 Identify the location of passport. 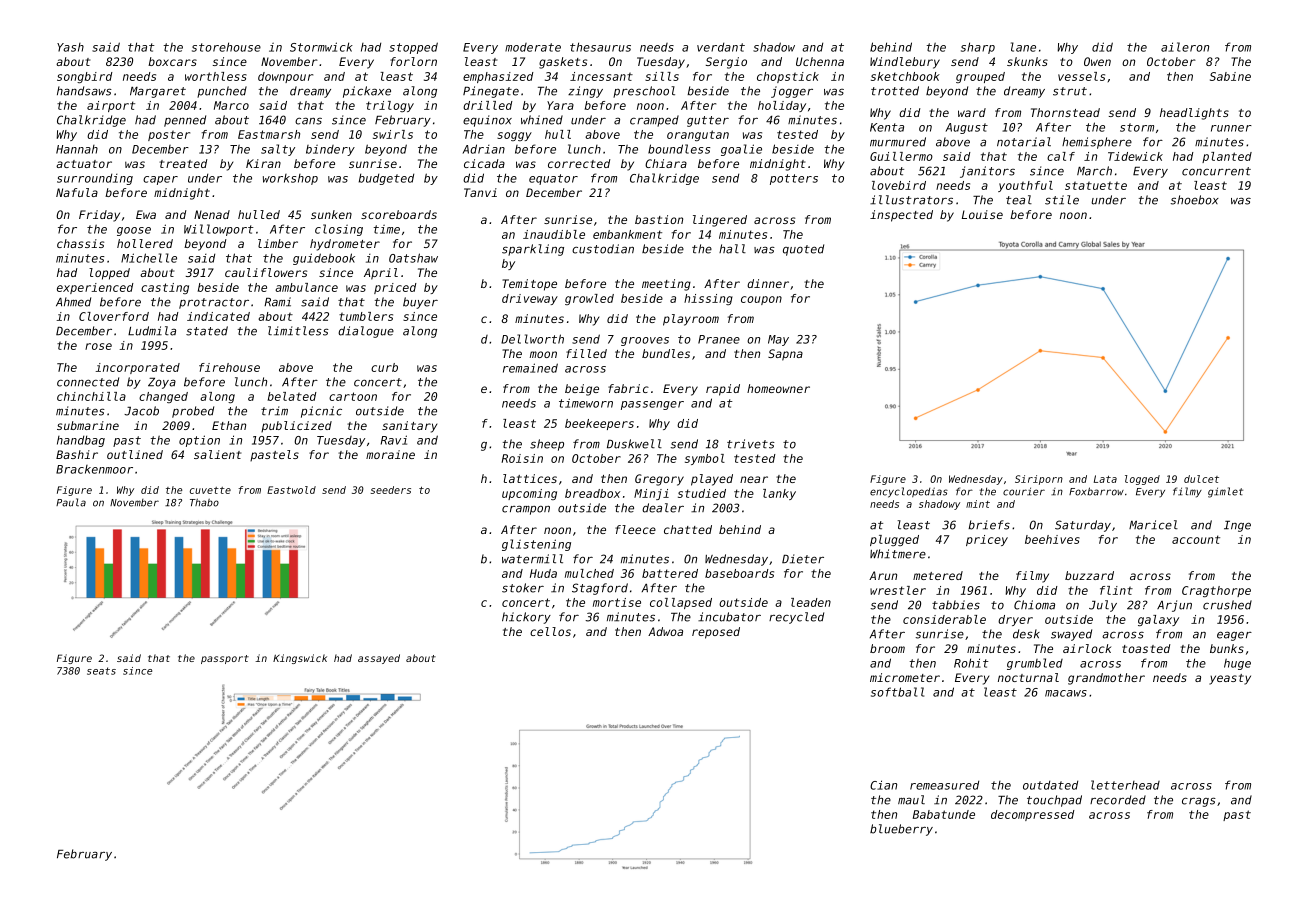
(225, 659).
